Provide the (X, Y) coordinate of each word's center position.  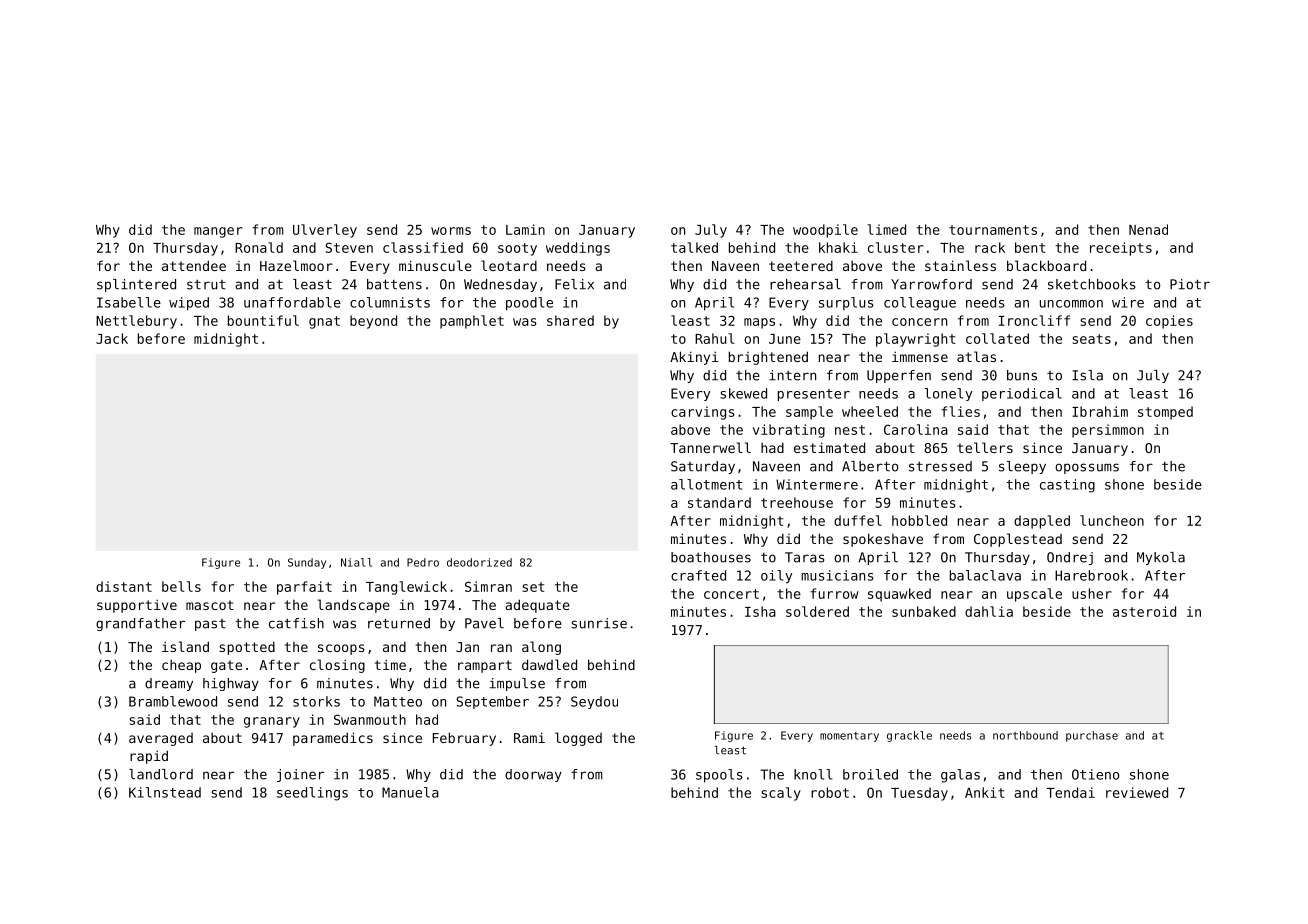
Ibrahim (1100, 411)
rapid (149, 757)
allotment (707, 484)
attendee (194, 265)
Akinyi (694, 358)
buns (1022, 375)
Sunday (307, 563)
